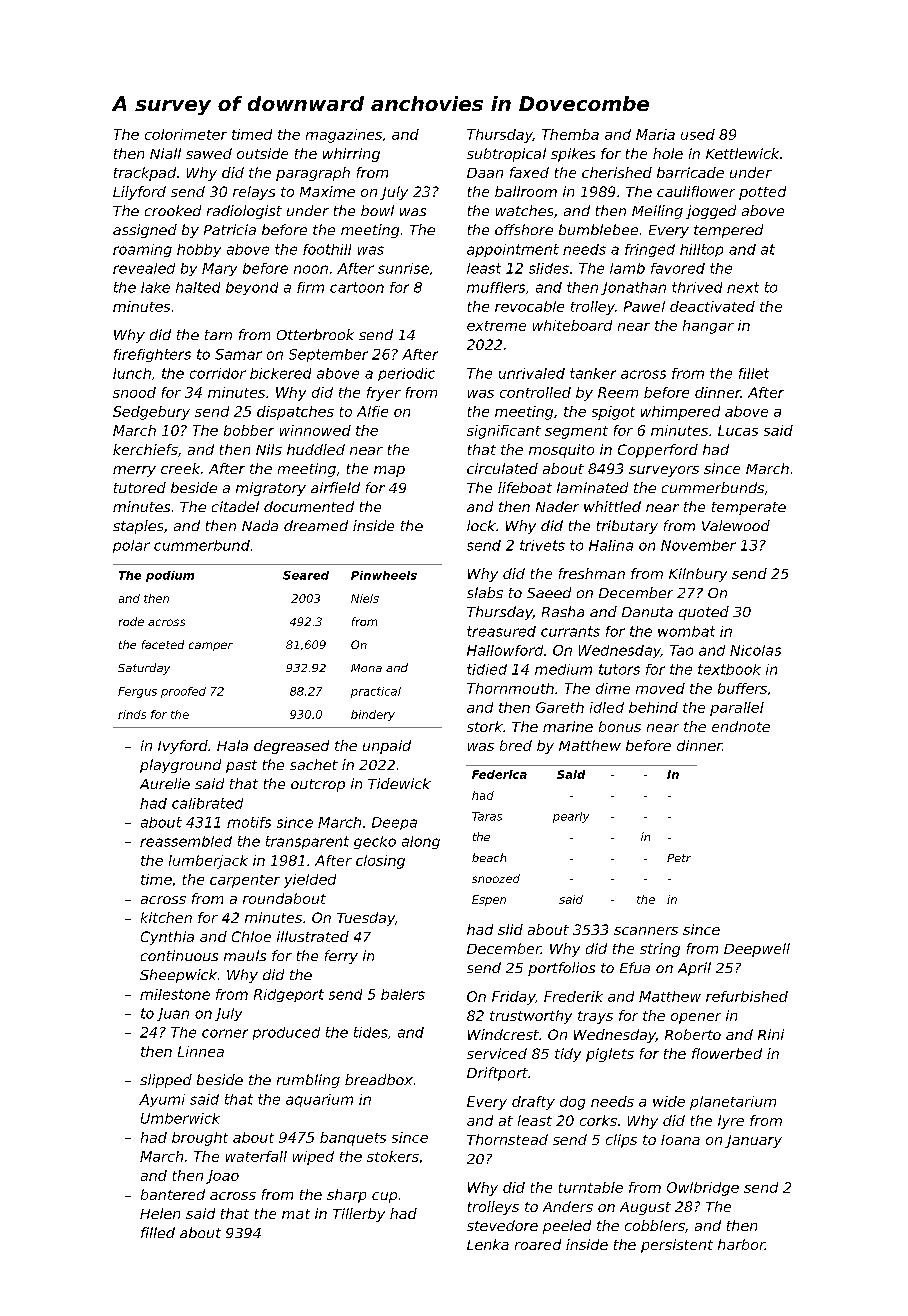 This screenshot has height=1316, width=908. Describe the element at coordinates (384, 575) in the screenshot. I see `Pinwheels` at that location.
